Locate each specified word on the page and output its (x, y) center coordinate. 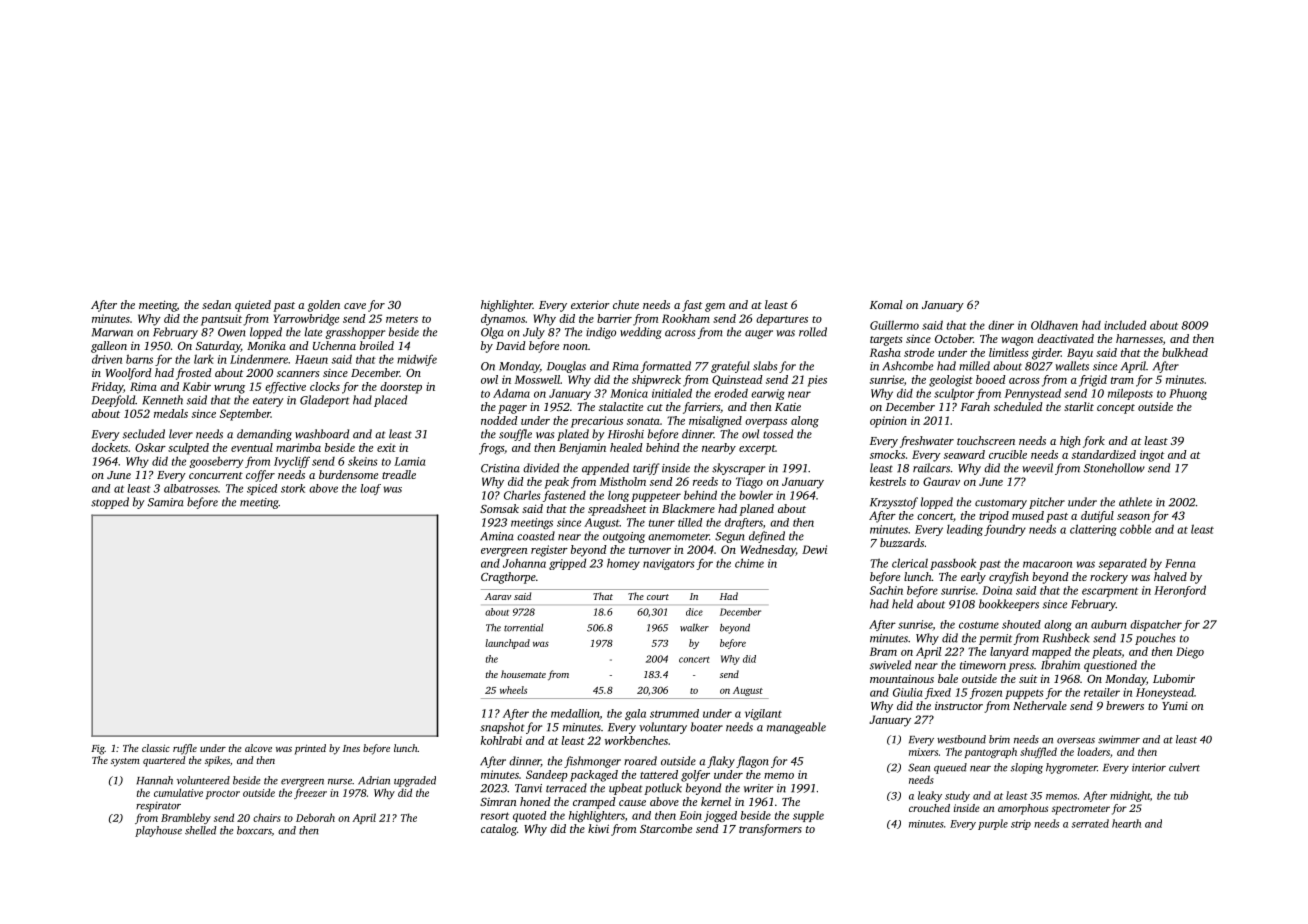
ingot (1152, 456)
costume (979, 625)
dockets (110, 447)
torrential (523, 628)
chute (626, 304)
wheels (513, 690)
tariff (646, 469)
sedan (216, 304)
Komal (886, 304)
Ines (351, 748)
